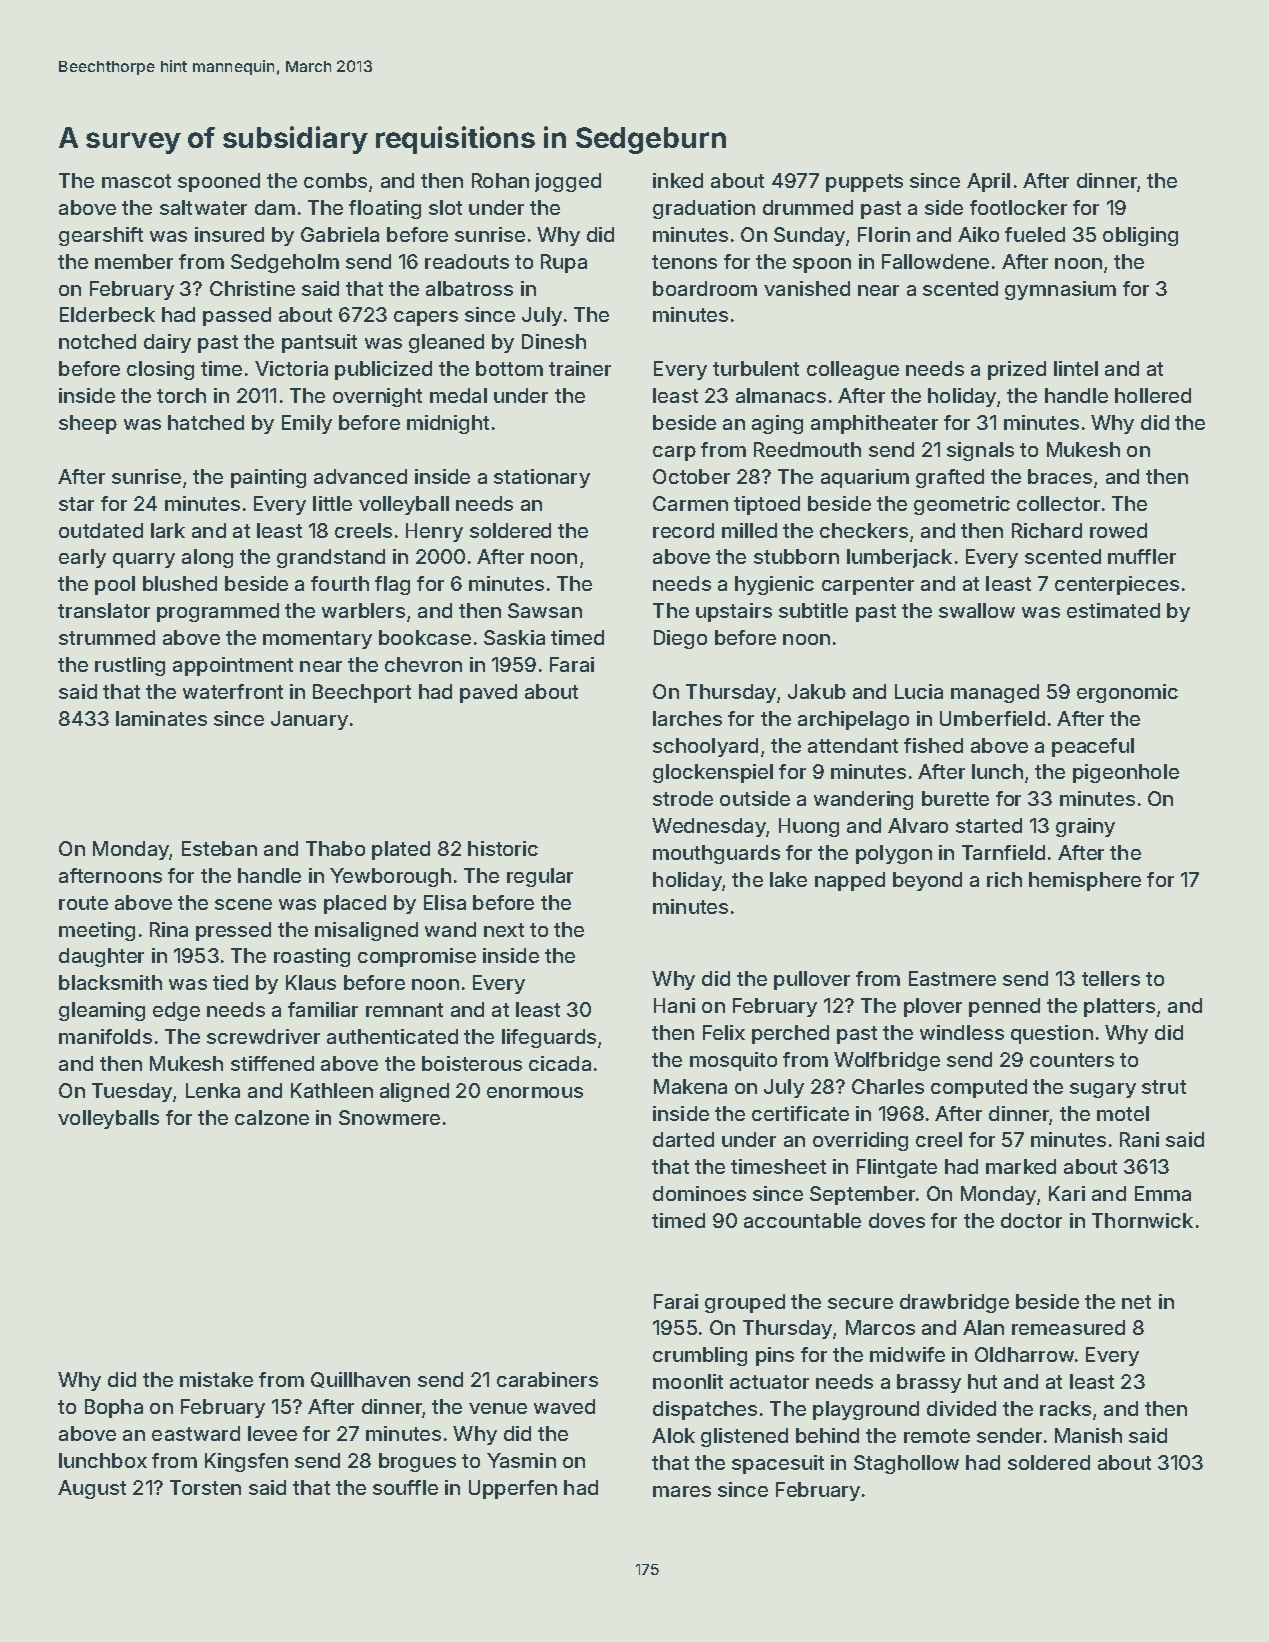 This screenshot has width=1269, height=1642. Describe the element at coordinates (500, 180) in the screenshot. I see `Rohan` at that location.
